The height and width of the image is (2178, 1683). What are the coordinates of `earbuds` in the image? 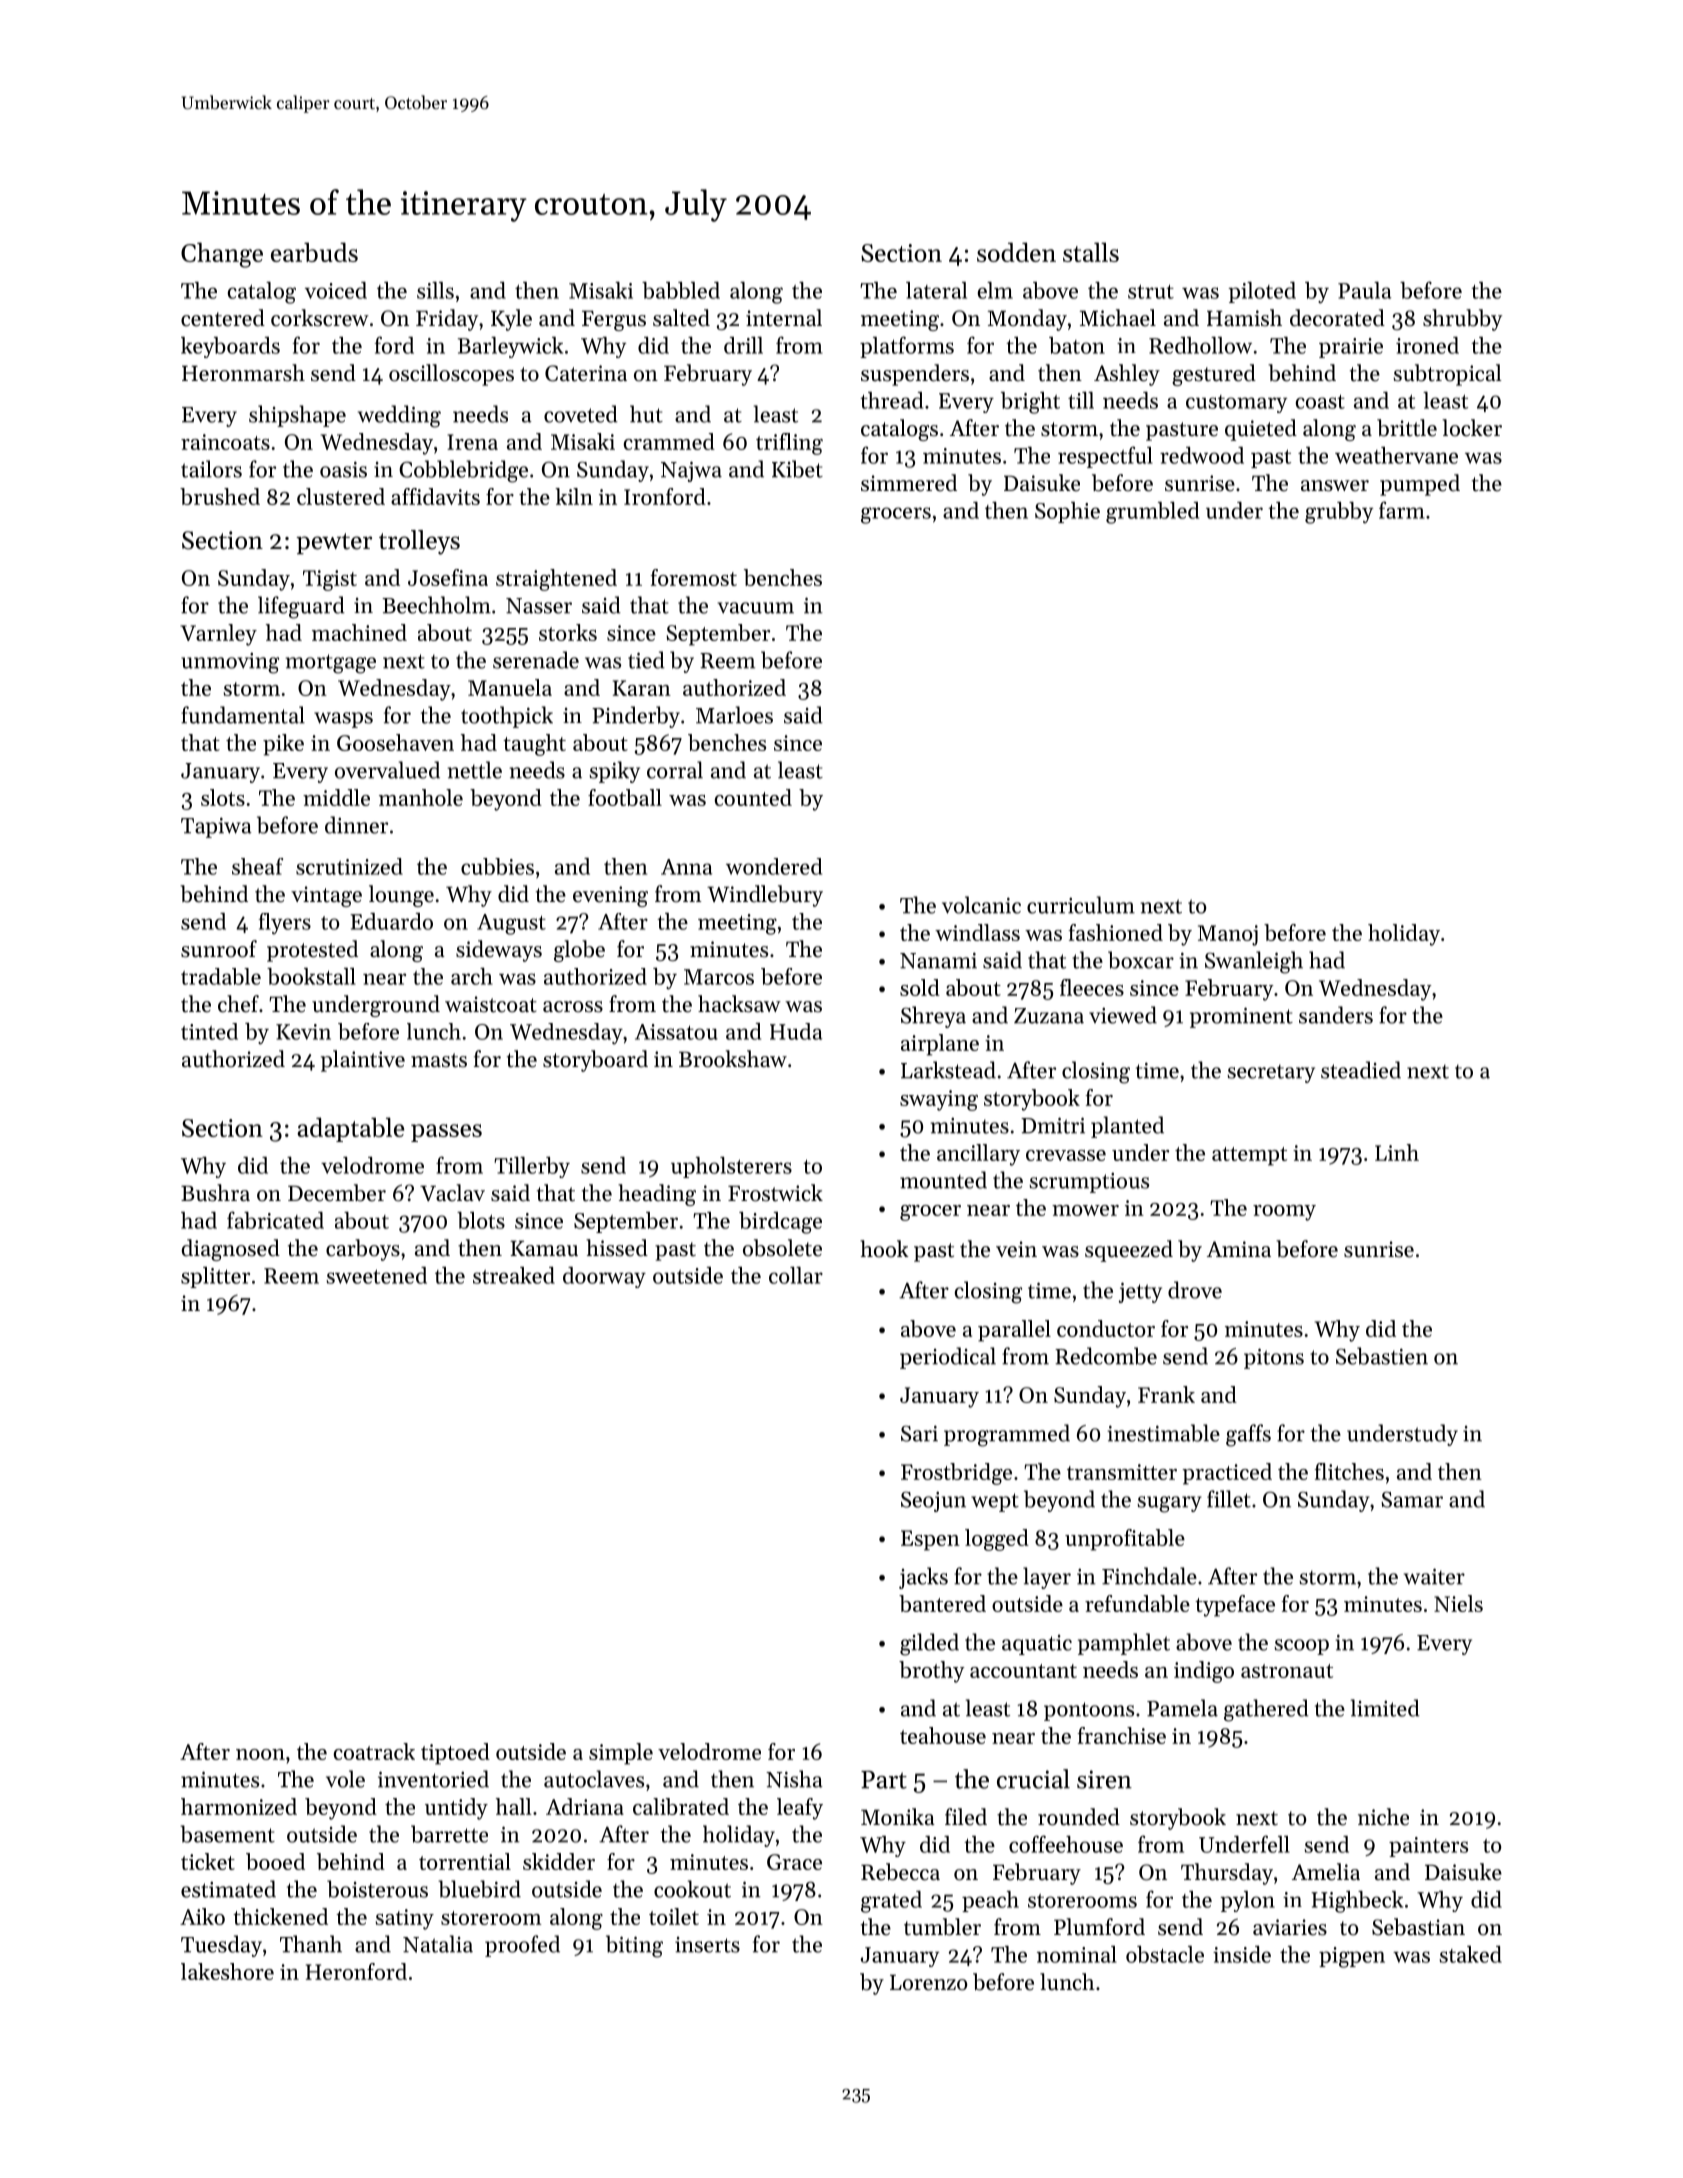 It's located at (314, 252).
